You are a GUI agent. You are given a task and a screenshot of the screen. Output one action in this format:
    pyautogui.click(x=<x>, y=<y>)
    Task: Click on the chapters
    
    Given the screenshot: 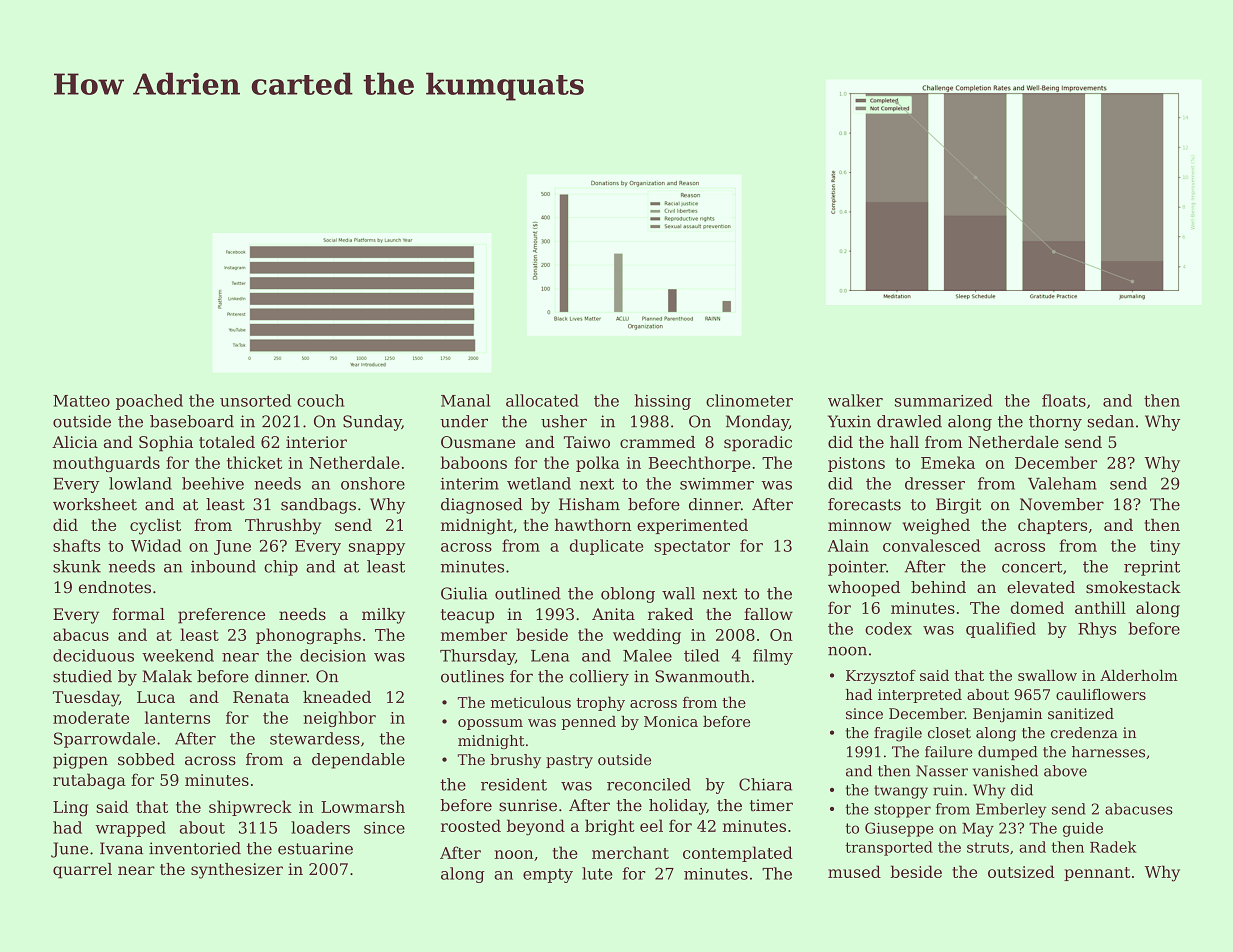 What is the action you would take?
    pyautogui.click(x=1052, y=526)
